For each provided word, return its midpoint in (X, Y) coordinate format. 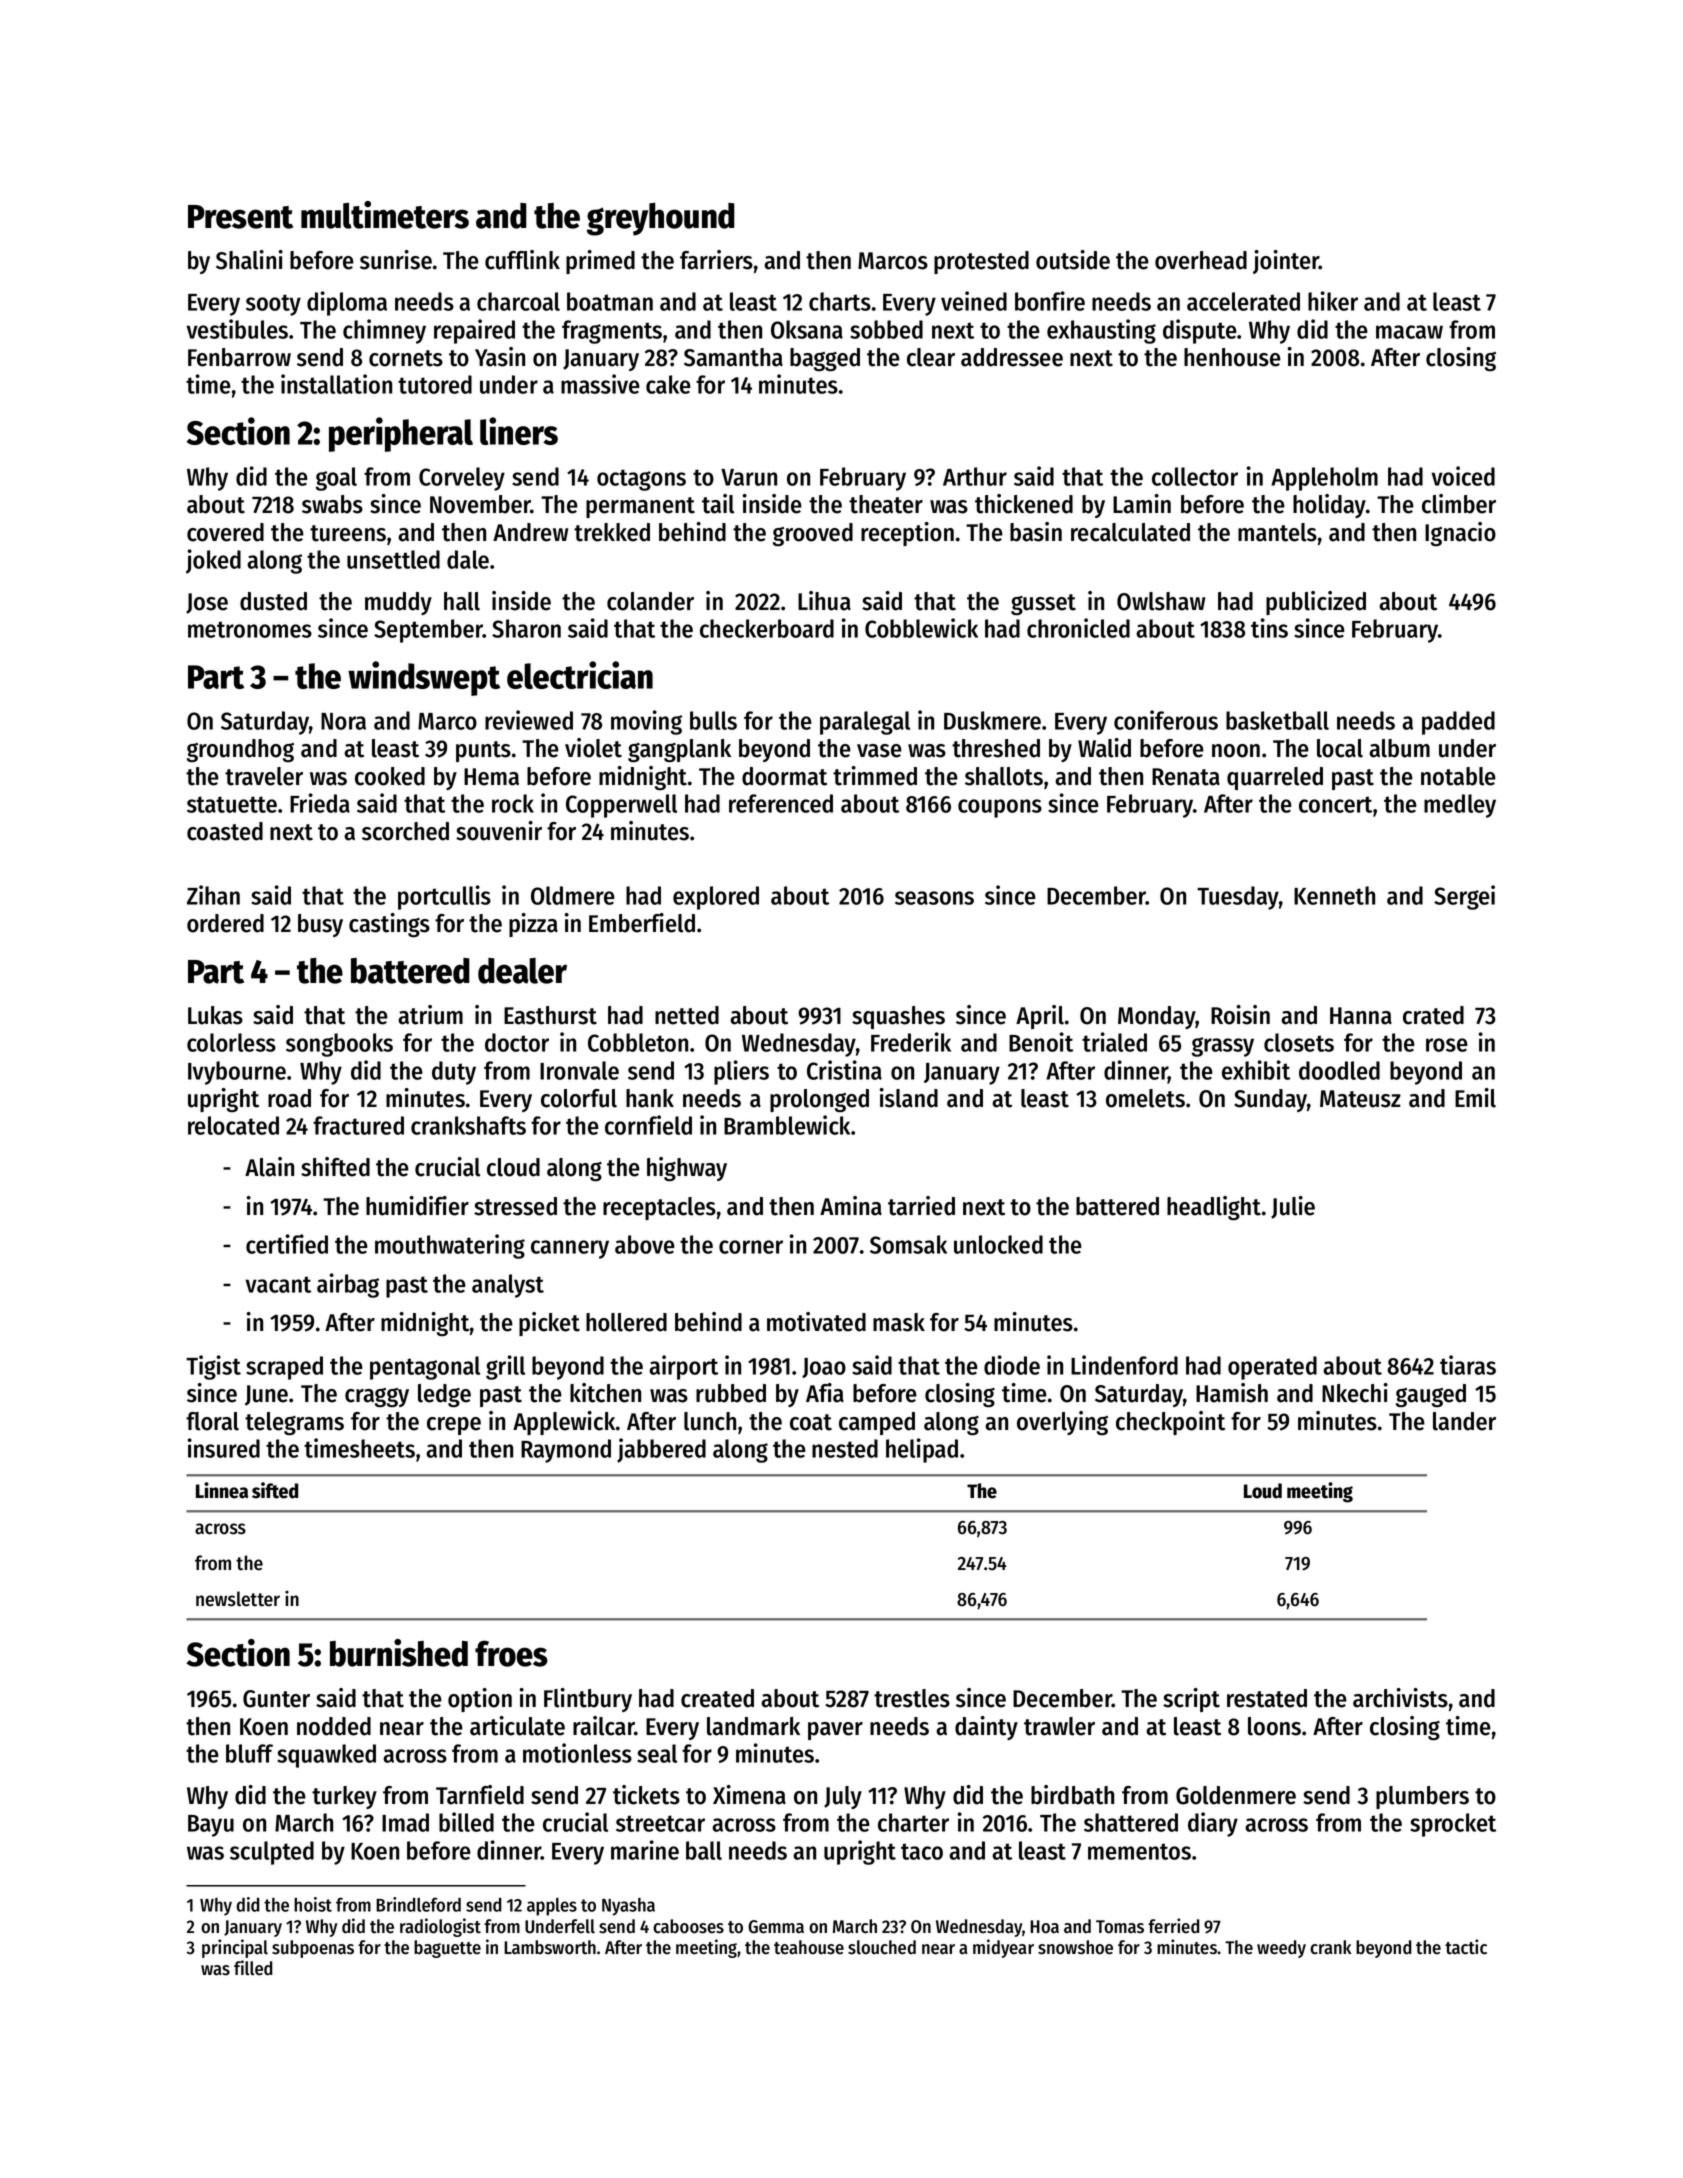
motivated (816, 1322)
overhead (1201, 260)
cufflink (522, 260)
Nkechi (1355, 1393)
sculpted (272, 1853)
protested (981, 262)
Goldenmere (1236, 1795)
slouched (882, 1947)
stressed (515, 1206)
